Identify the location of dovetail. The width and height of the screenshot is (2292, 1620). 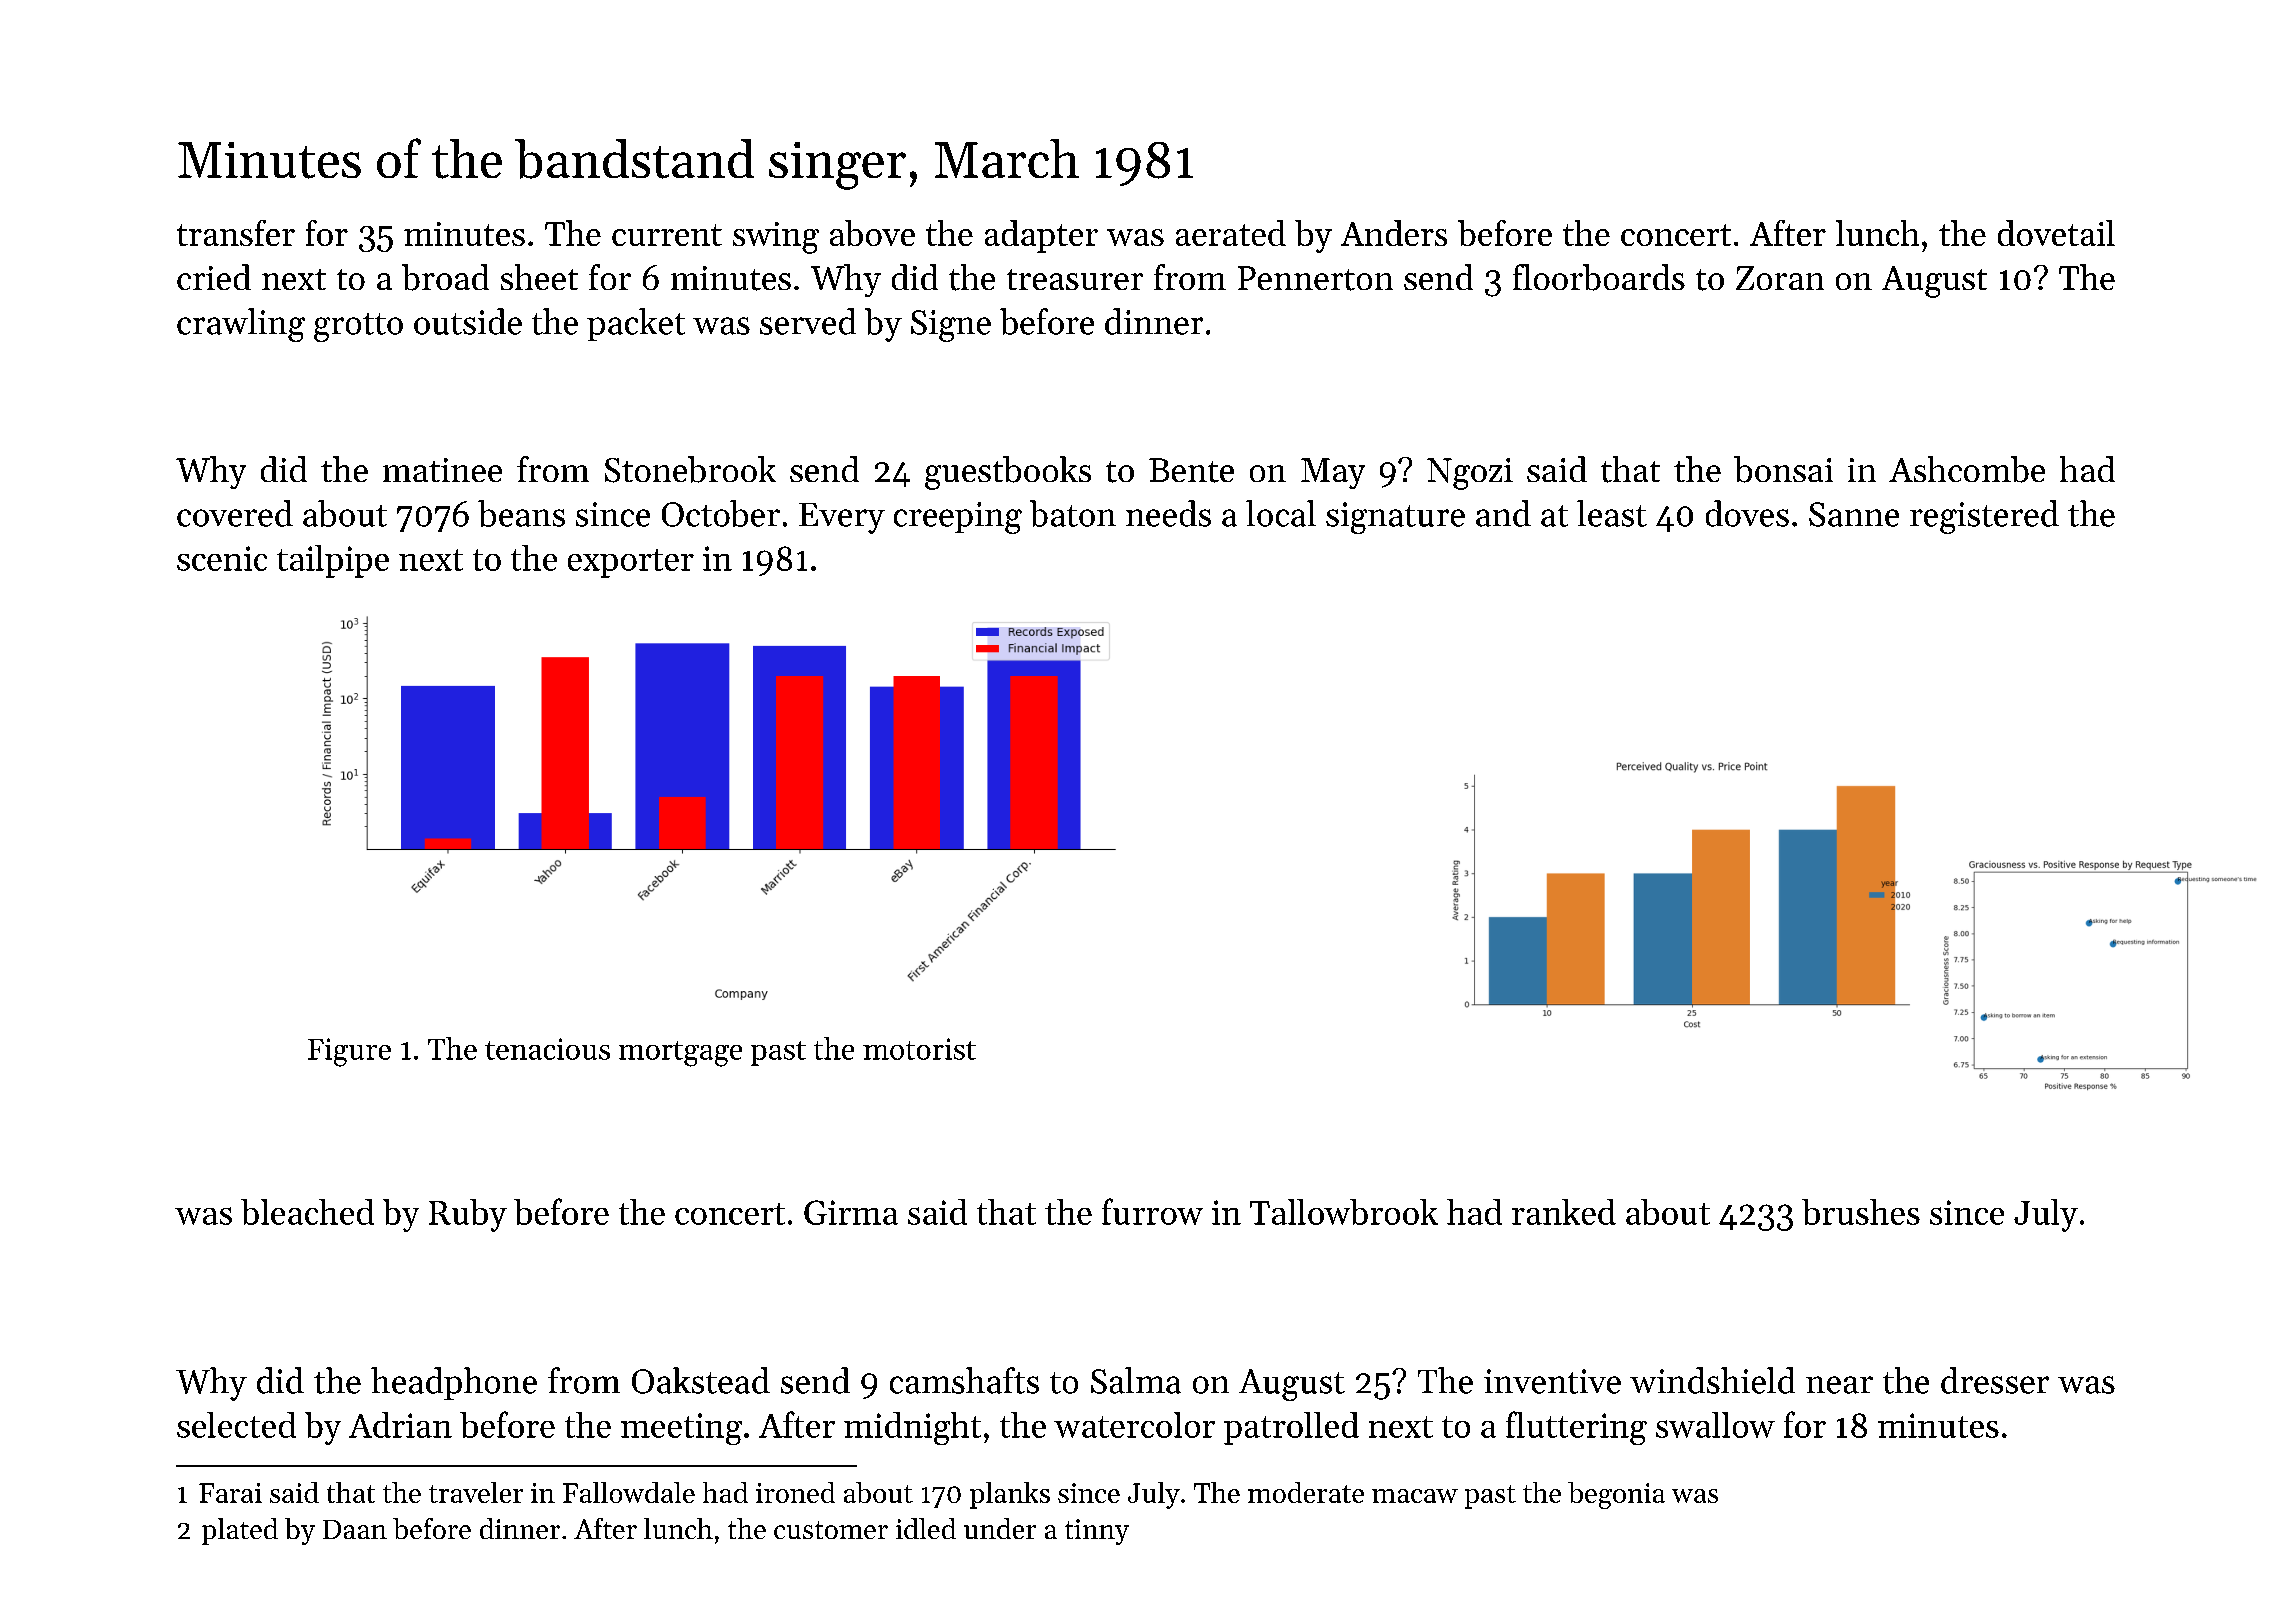
(2056, 233).
